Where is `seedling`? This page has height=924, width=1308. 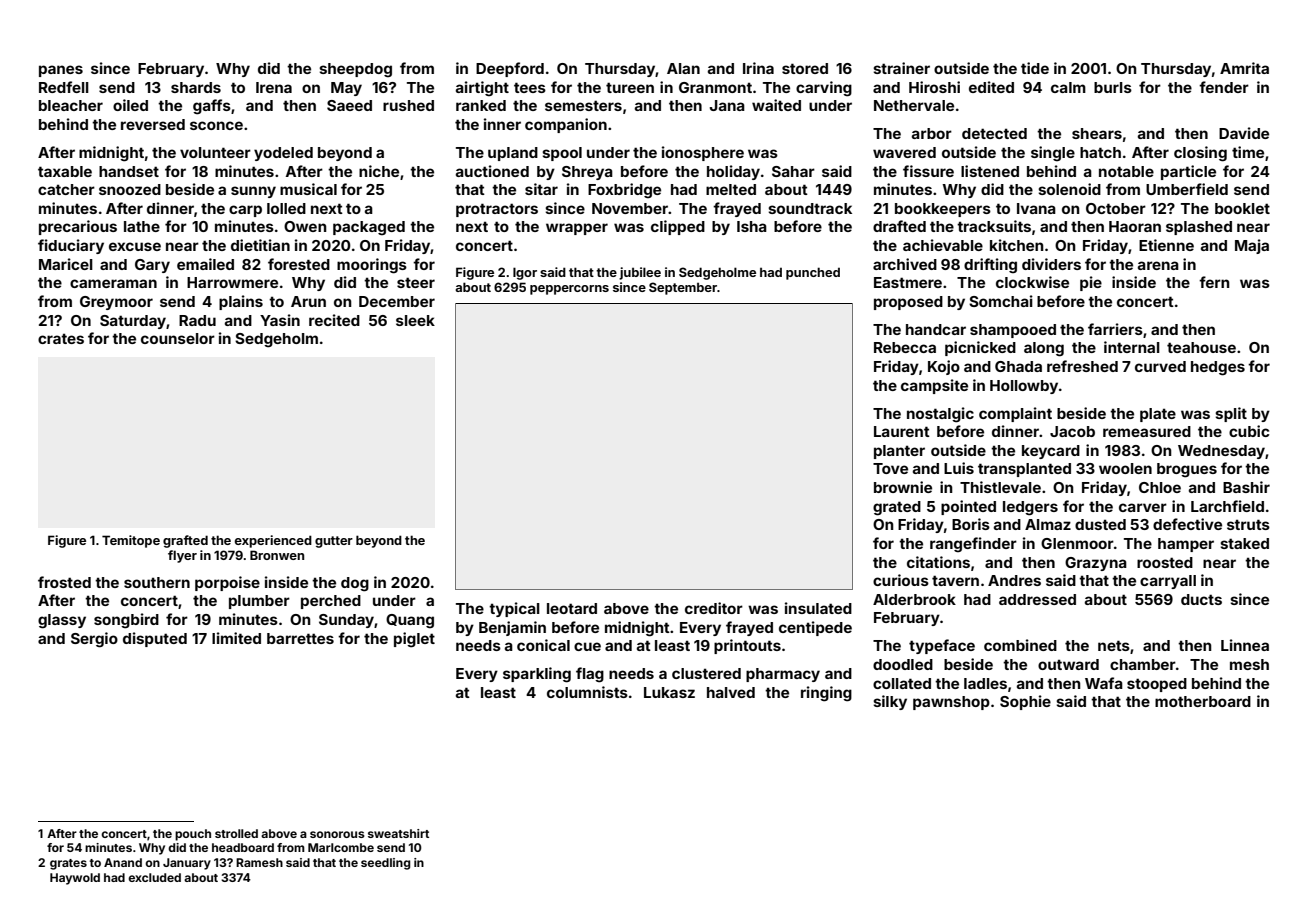
seedling is located at coordinates (385, 864).
